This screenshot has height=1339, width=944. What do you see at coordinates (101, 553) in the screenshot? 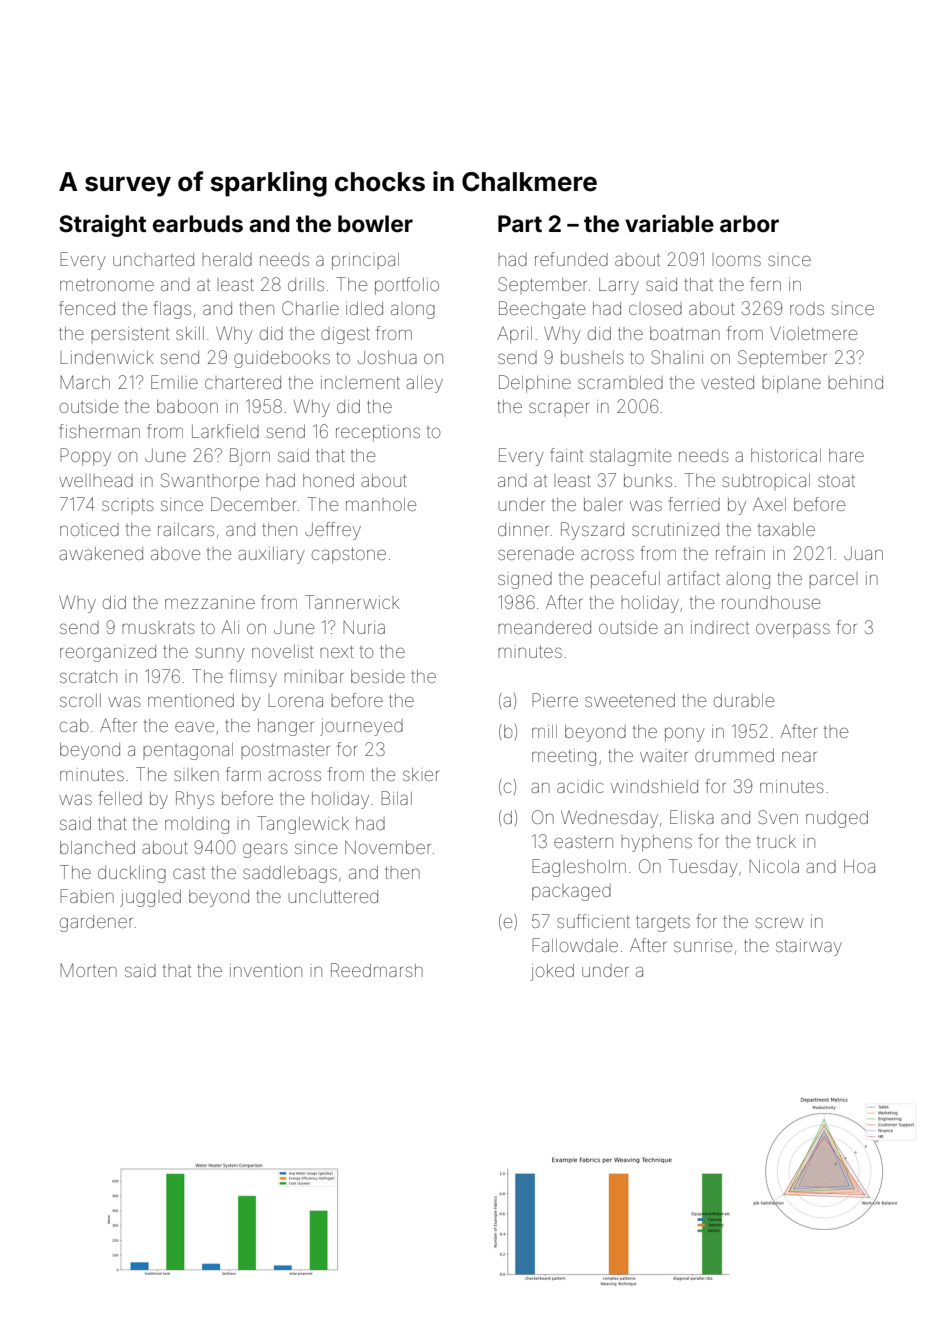
I see `awakened` at bounding box center [101, 553].
